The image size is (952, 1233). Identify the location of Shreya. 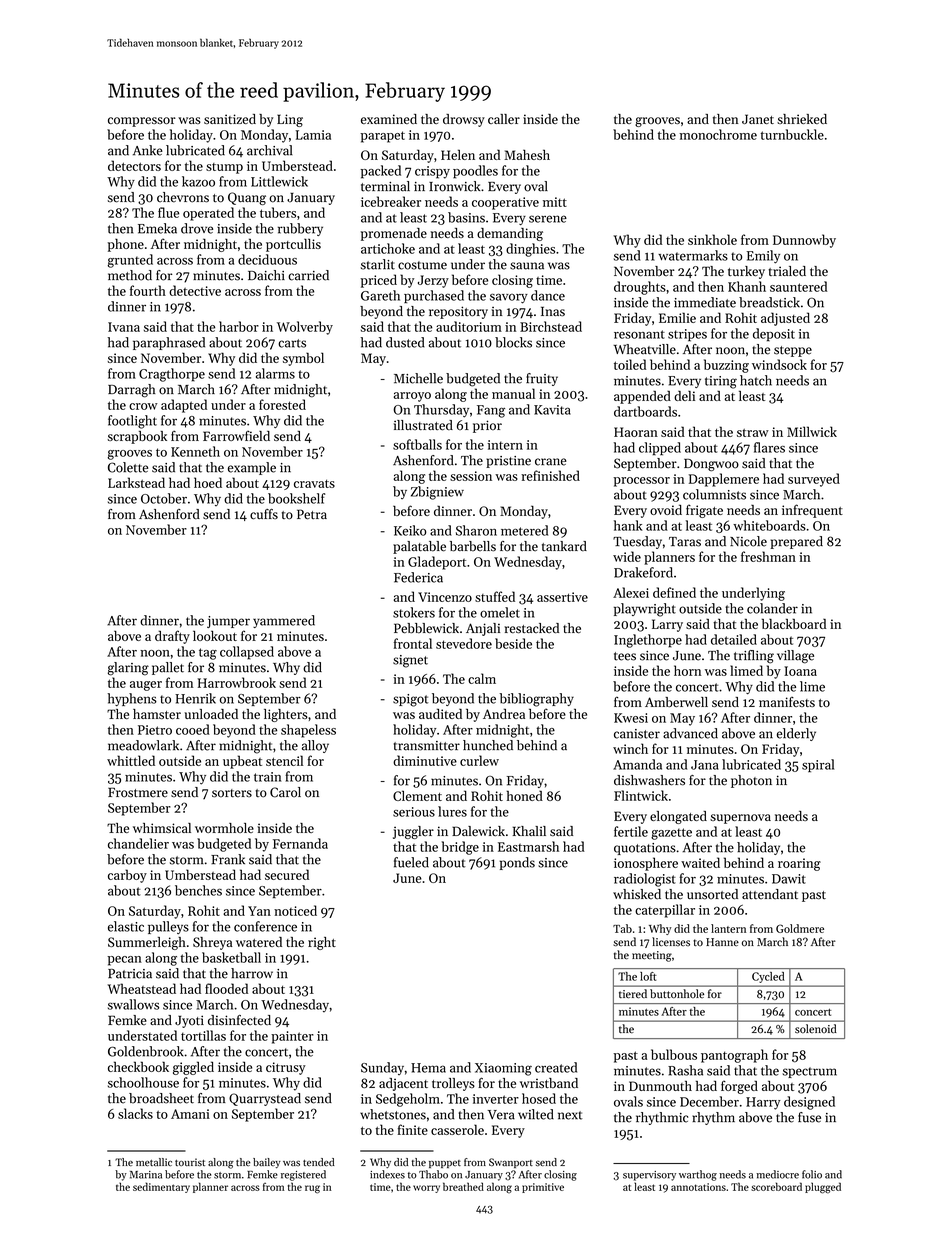
(213, 943).
